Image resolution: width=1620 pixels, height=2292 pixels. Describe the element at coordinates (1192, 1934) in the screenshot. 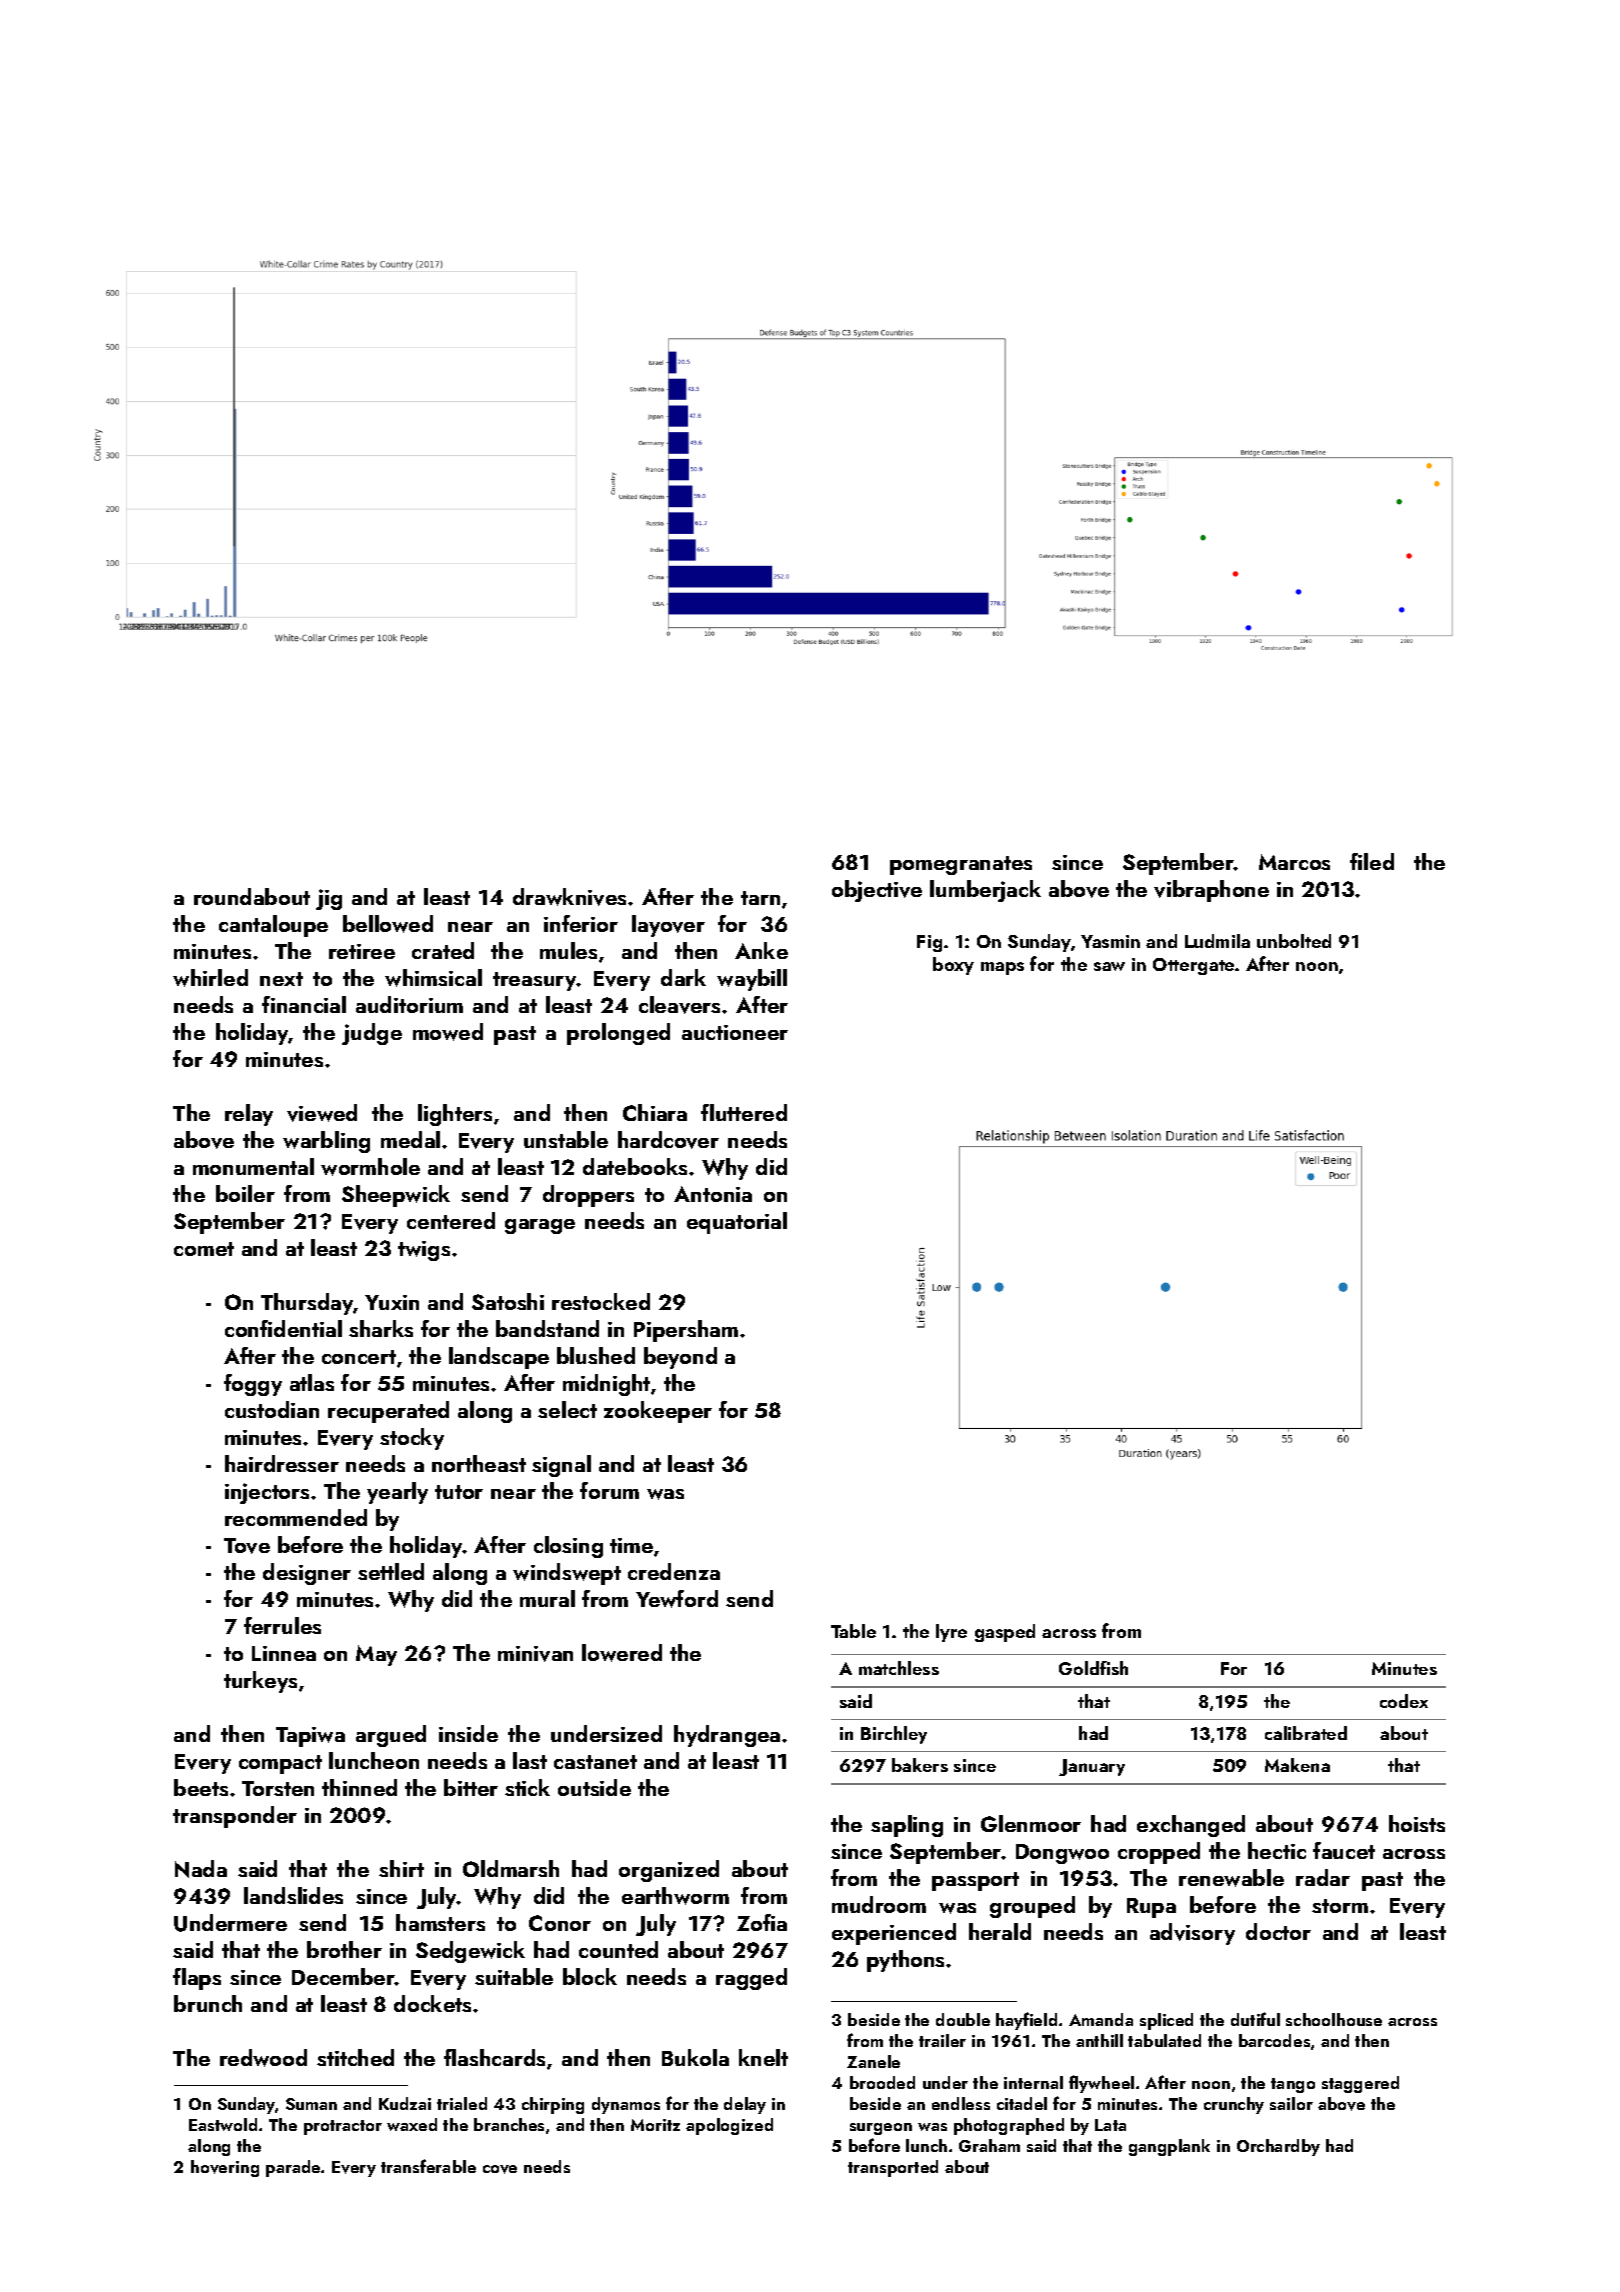

I see `advisory` at that location.
